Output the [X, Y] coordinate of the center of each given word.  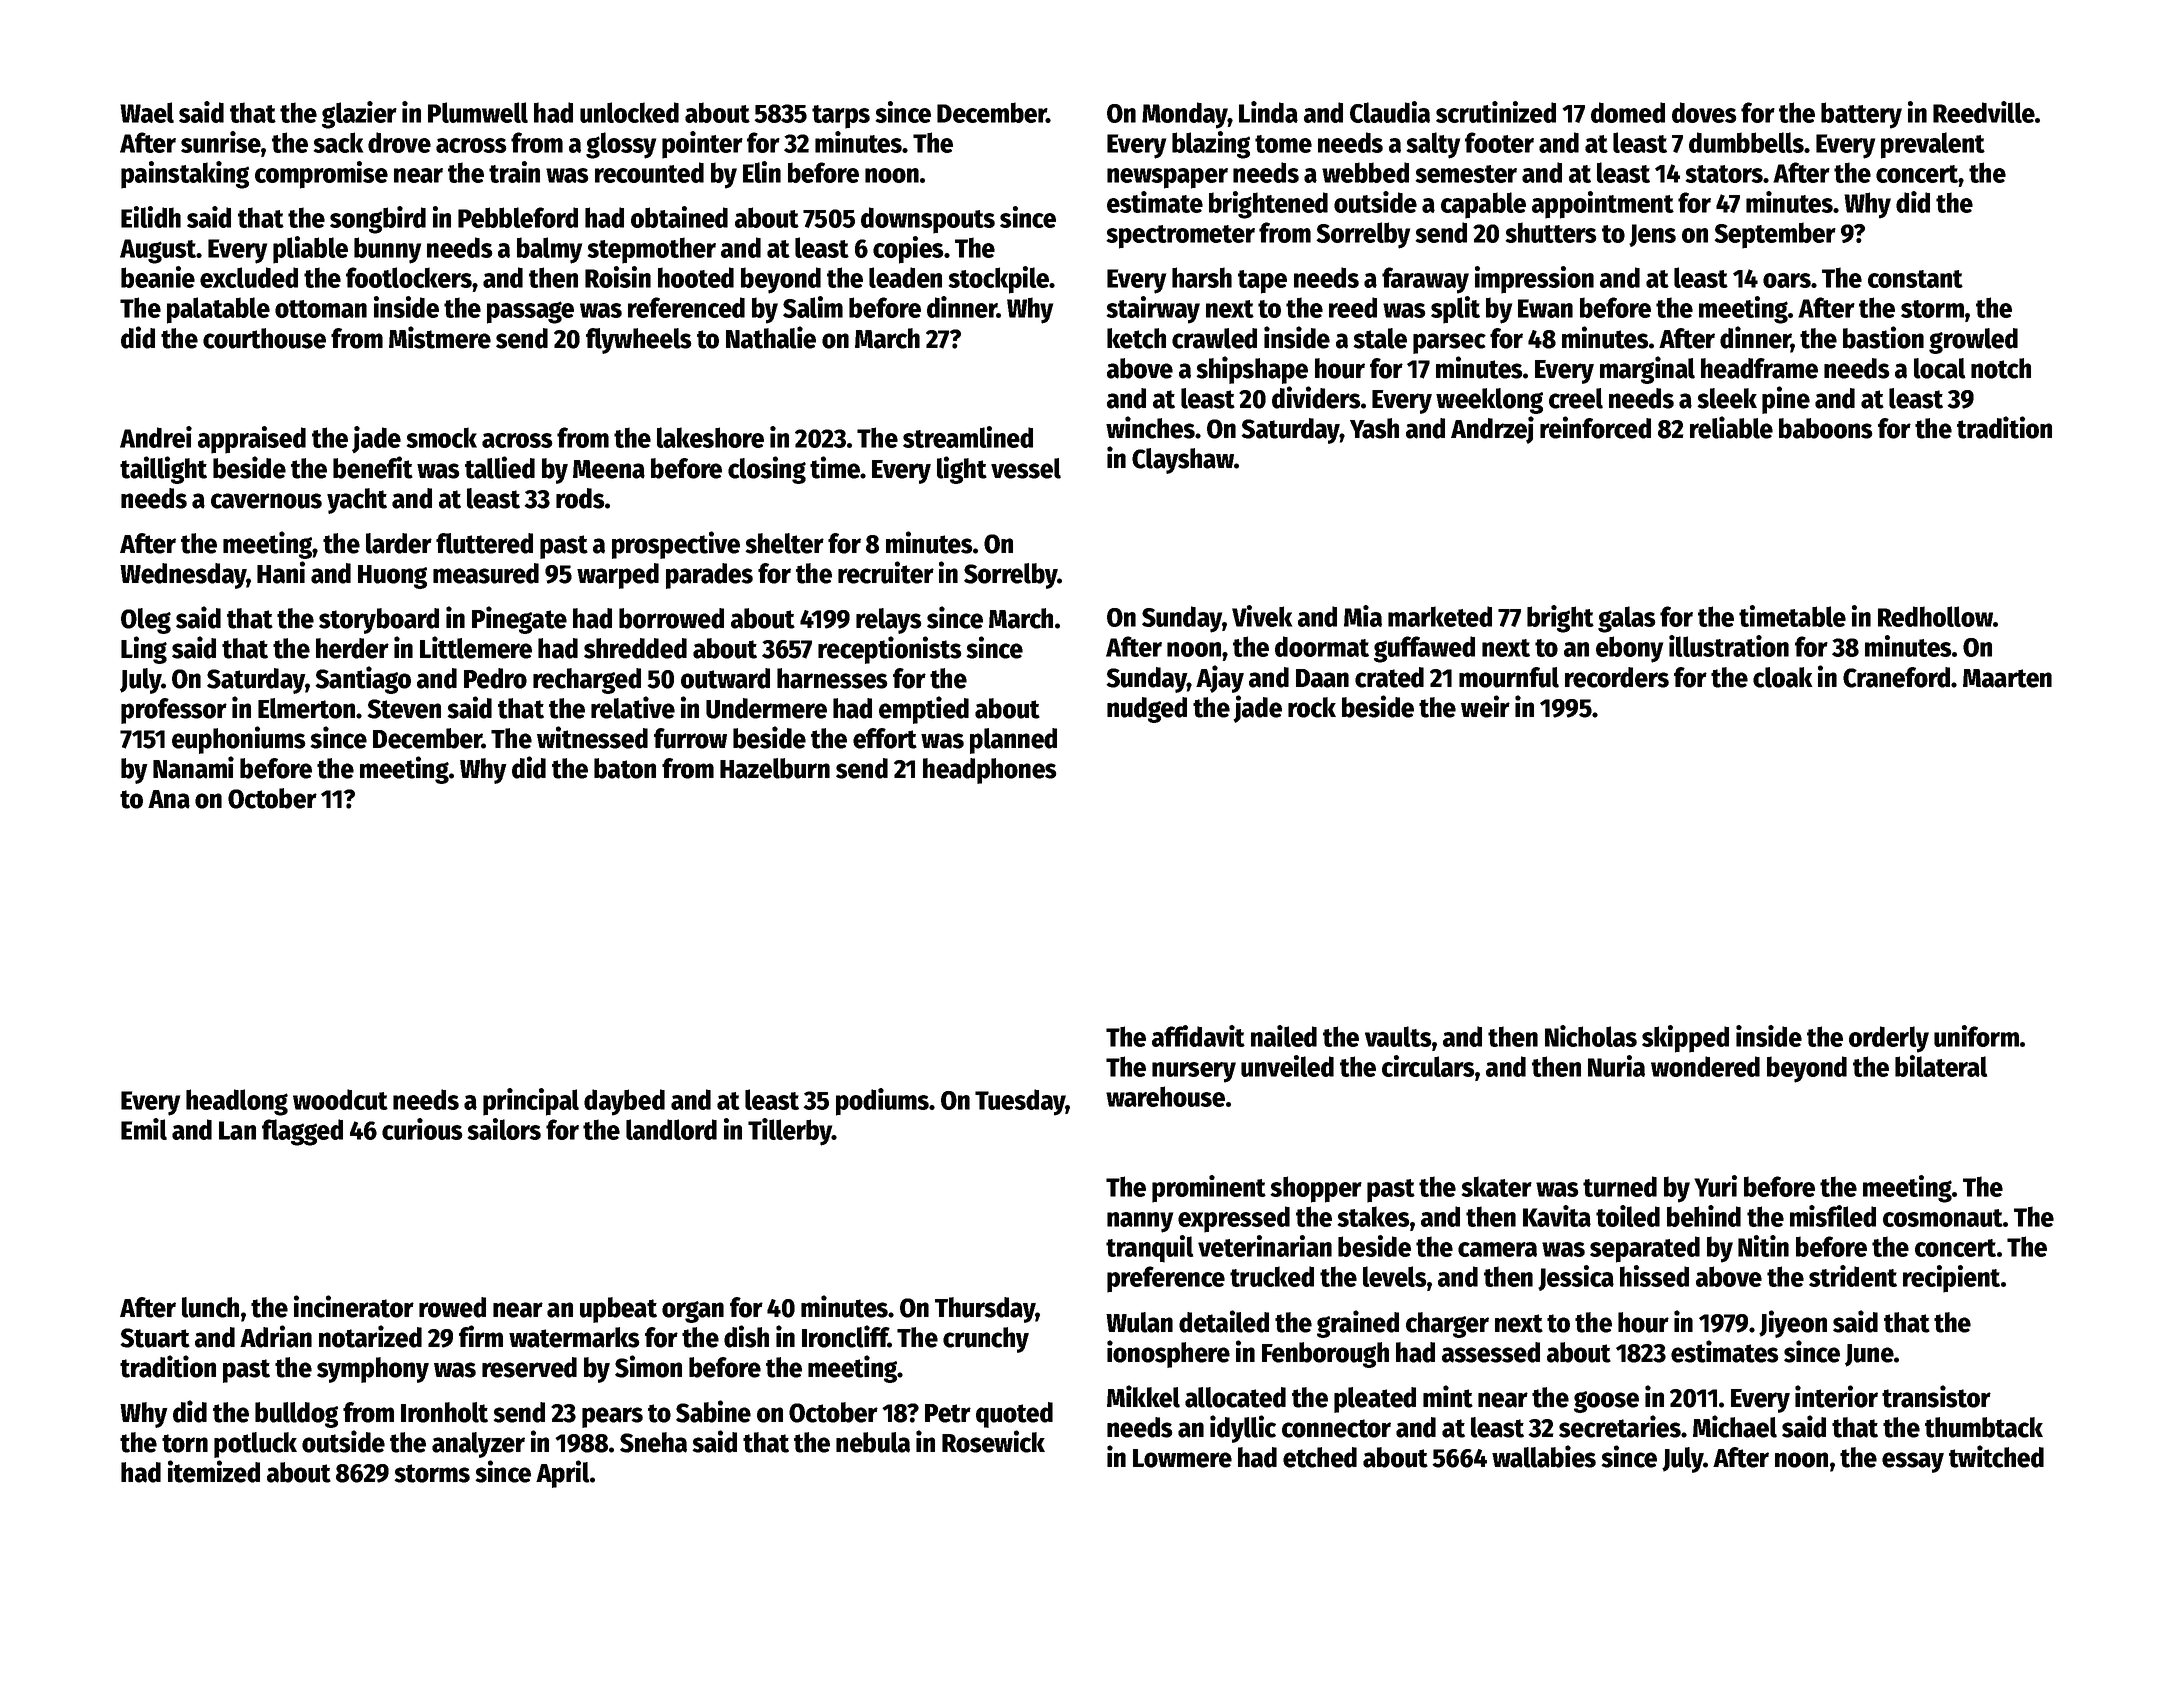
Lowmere [1182, 1458]
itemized [214, 1471]
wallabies [1544, 1456]
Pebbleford [518, 217]
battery [1861, 115]
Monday [1185, 115]
